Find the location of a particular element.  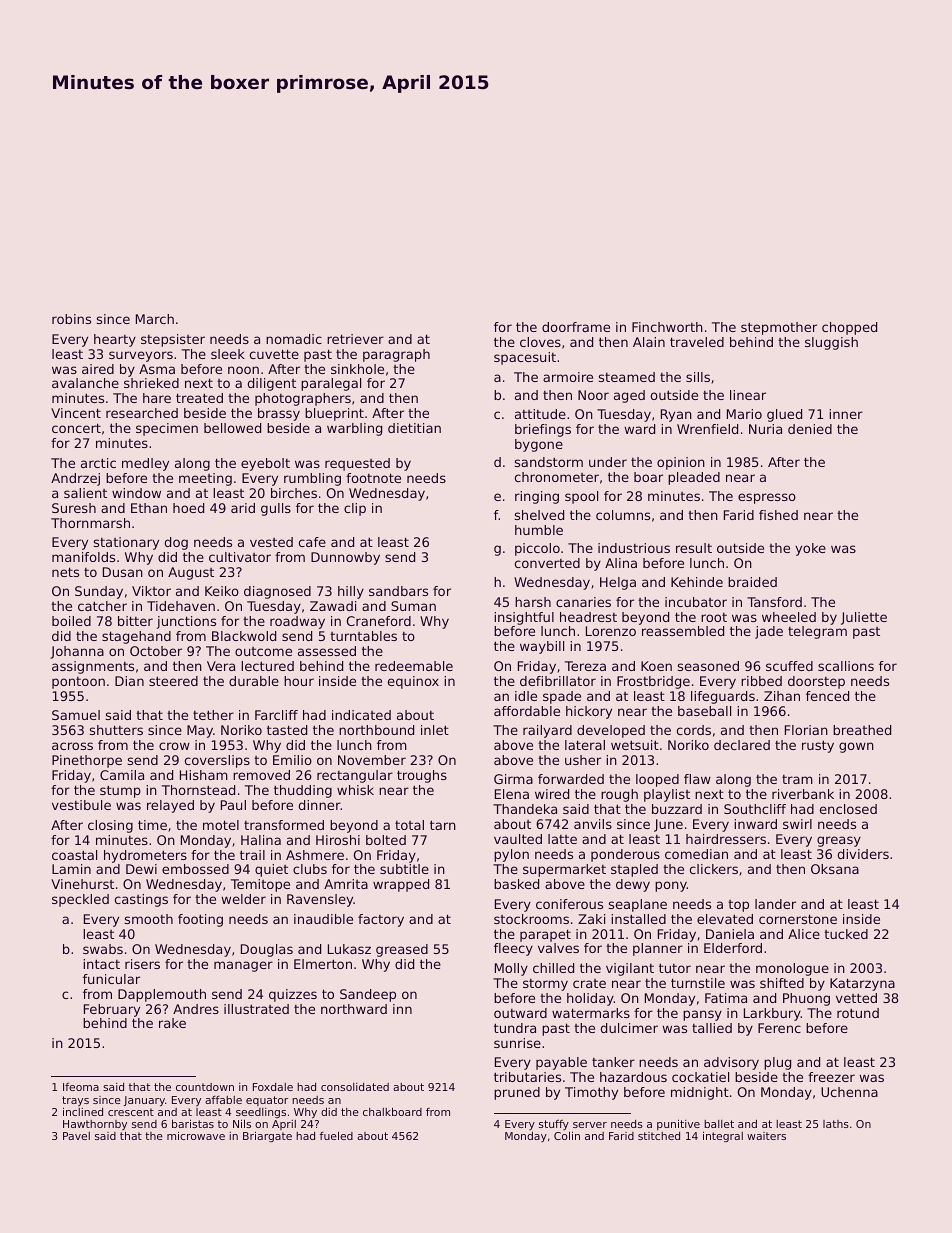

denied is located at coordinates (810, 429).
